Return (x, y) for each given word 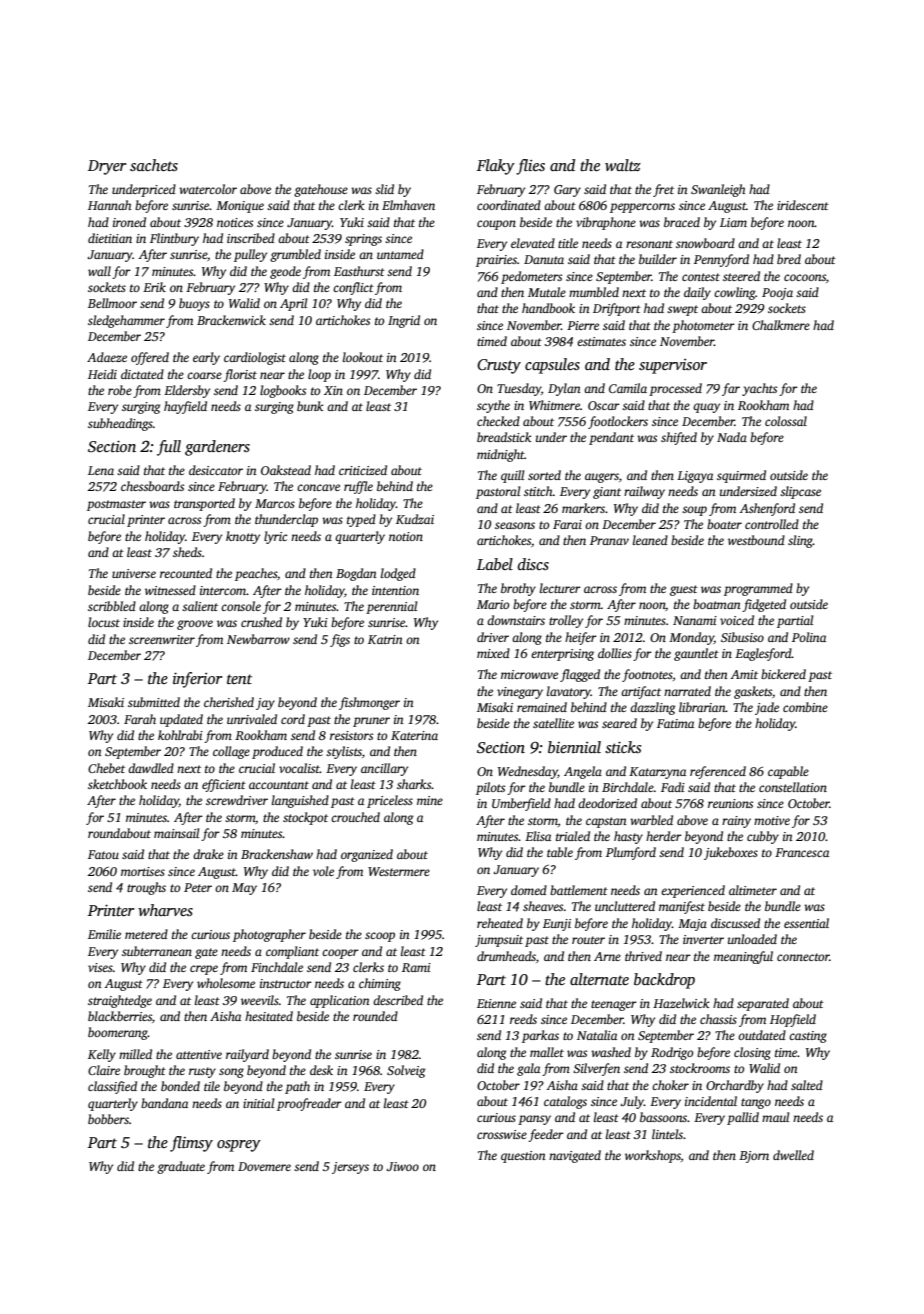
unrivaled (252, 719)
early (206, 358)
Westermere (399, 871)
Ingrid (404, 321)
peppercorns (642, 208)
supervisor (673, 366)
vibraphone (606, 223)
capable (788, 772)
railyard (247, 1055)
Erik (154, 287)
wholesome (226, 983)
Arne (607, 956)
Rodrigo (672, 1053)
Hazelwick (681, 1003)
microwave (529, 674)
